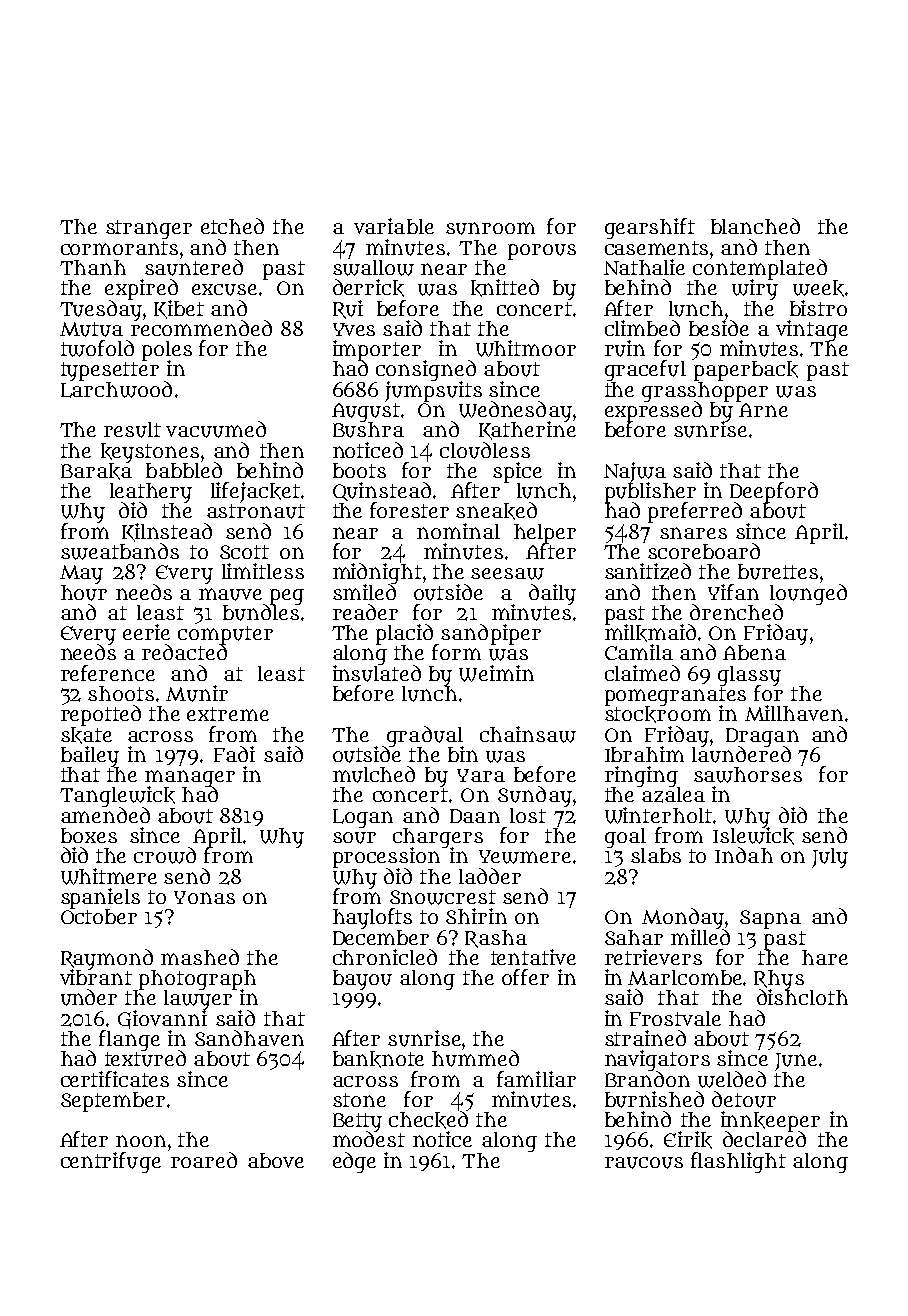 Image resolution: width=908 pixels, height=1316 pixels. What do you see at coordinates (505, 288) in the image?
I see `knitted` at bounding box center [505, 288].
